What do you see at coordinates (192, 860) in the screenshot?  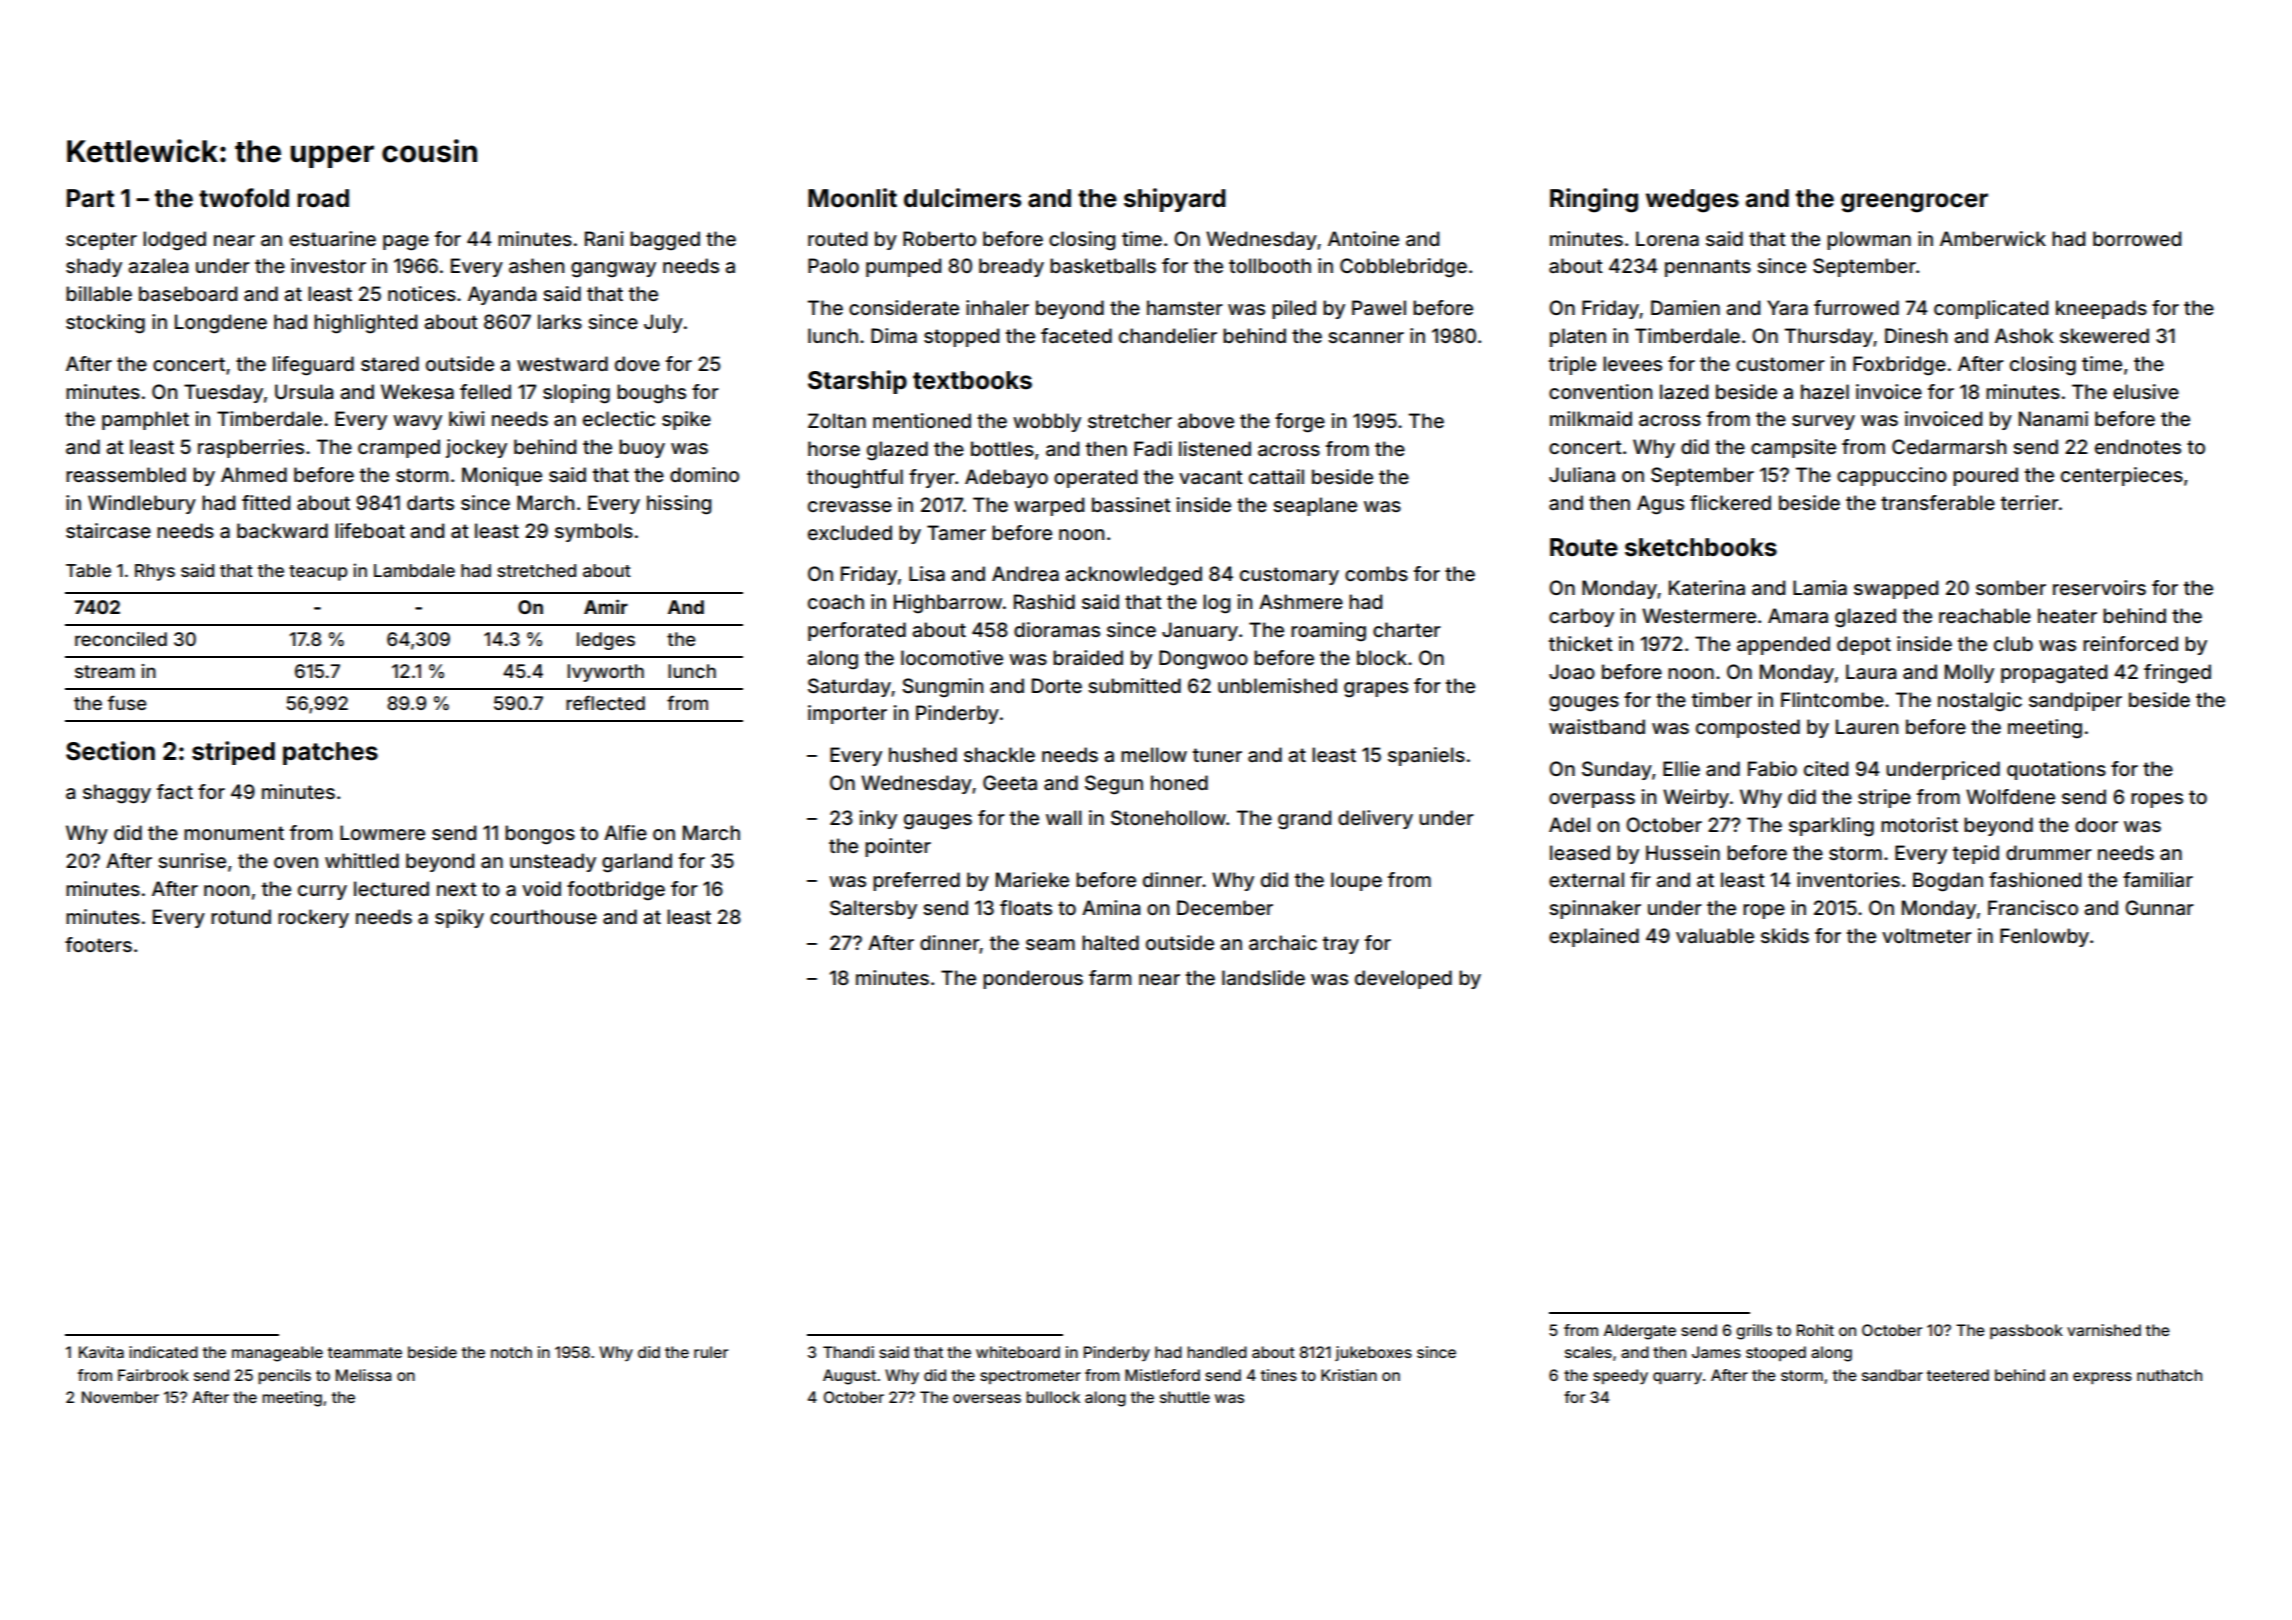 I see `sunrise` at bounding box center [192, 860].
